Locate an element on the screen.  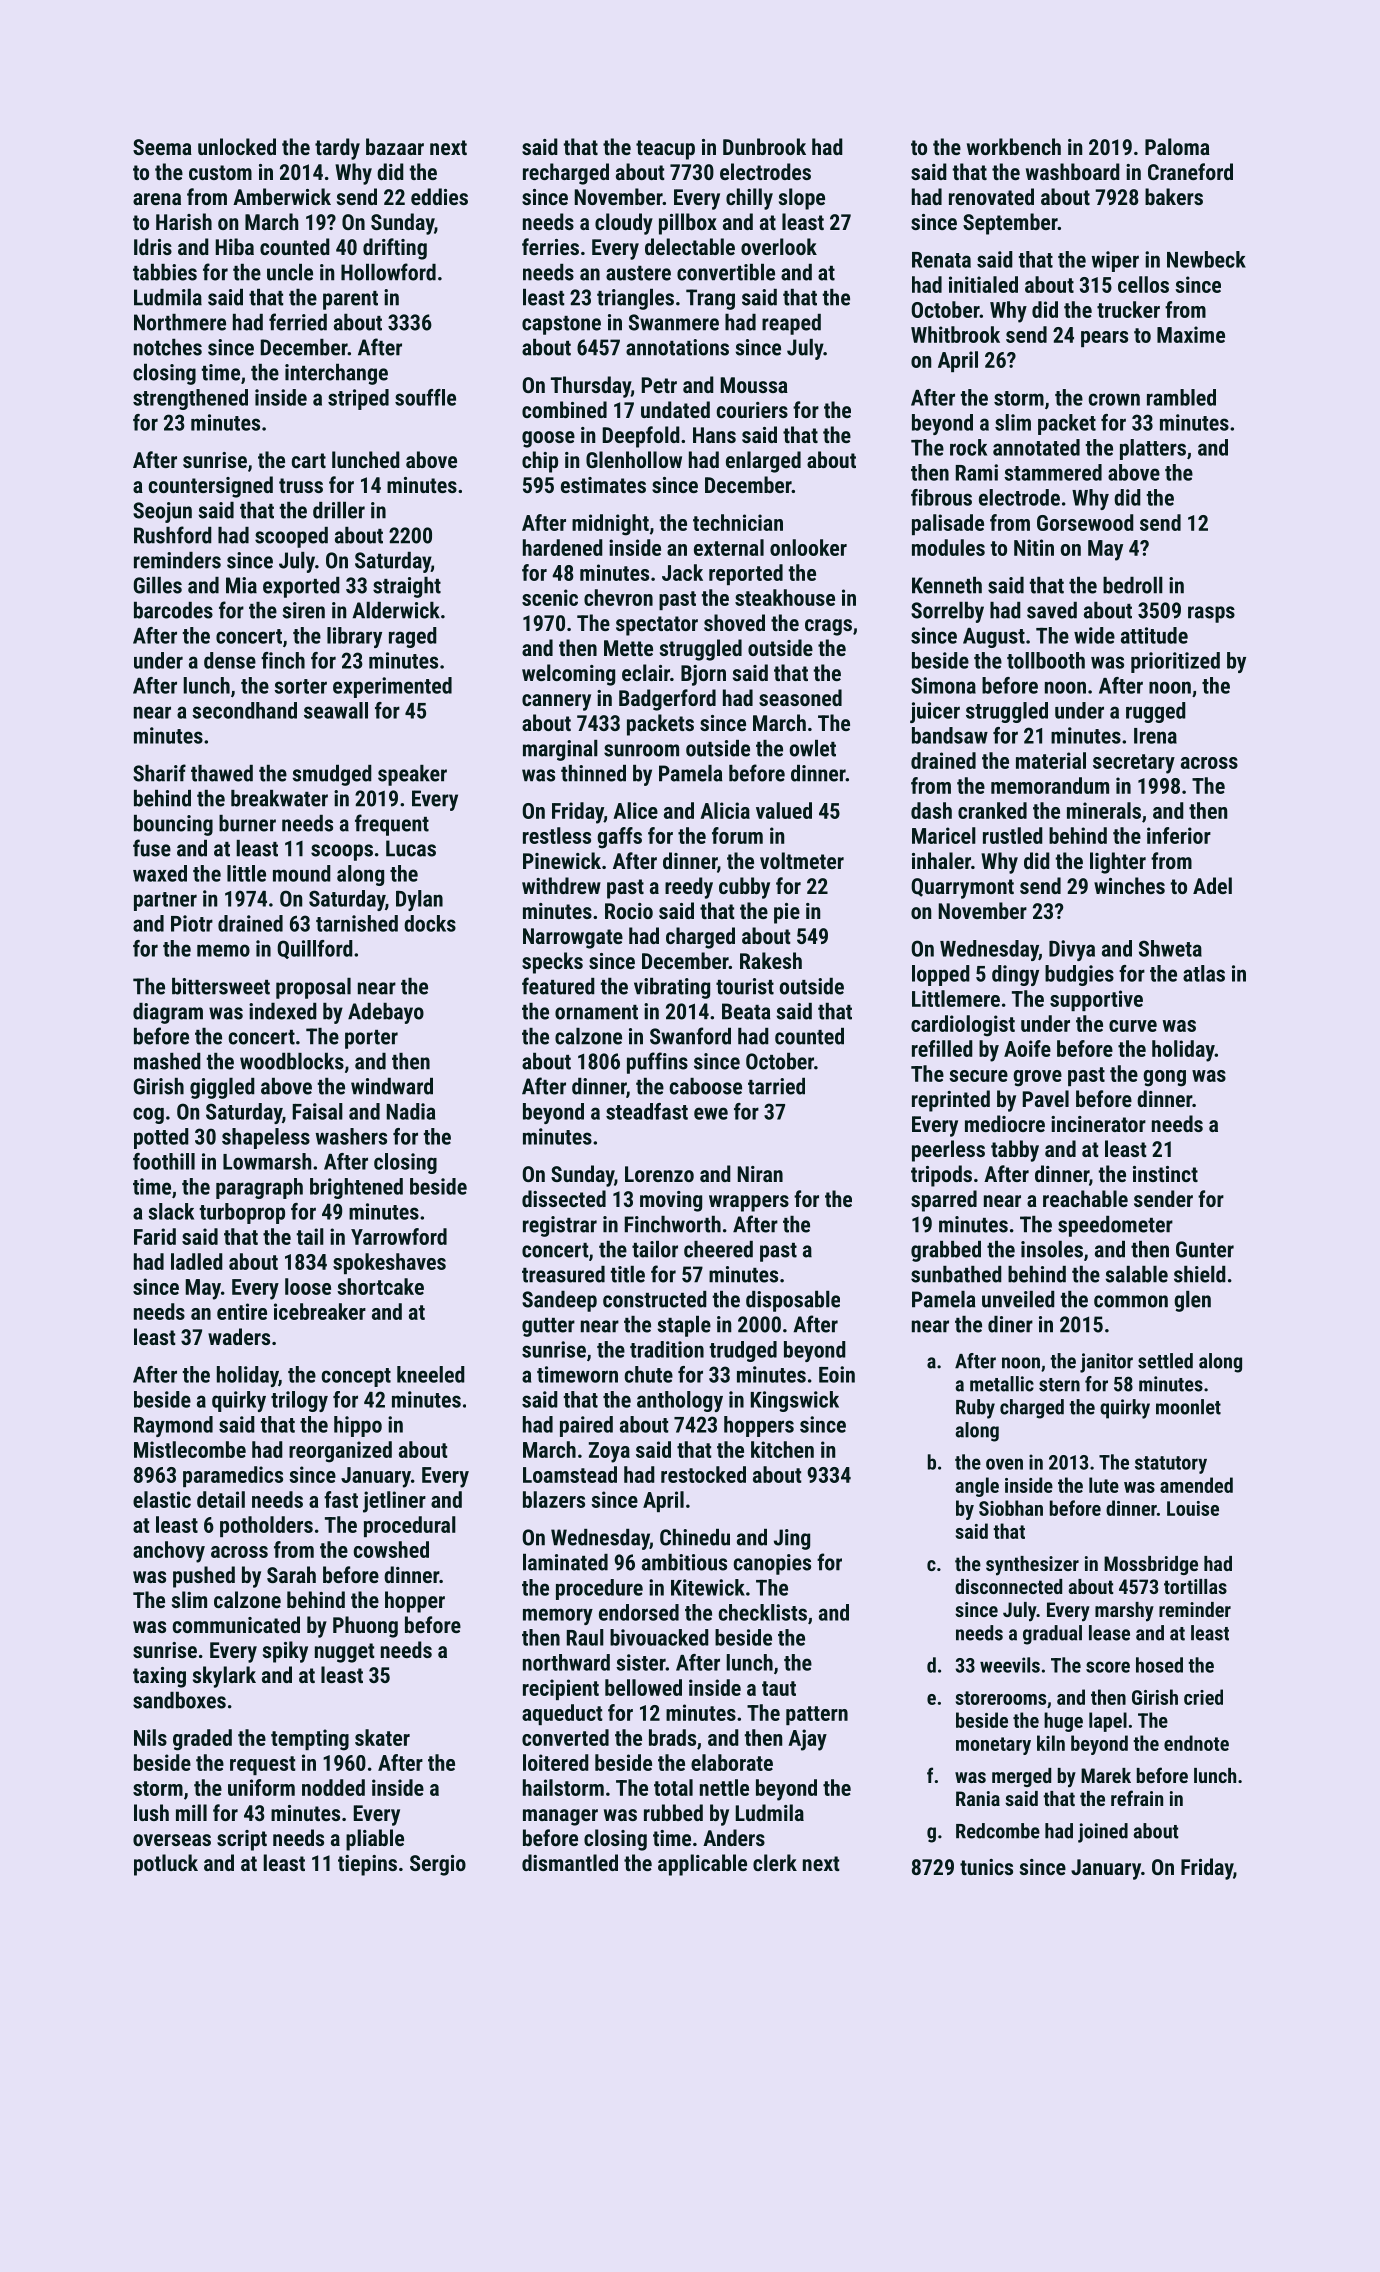
Dunbrook is located at coordinates (764, 146).
